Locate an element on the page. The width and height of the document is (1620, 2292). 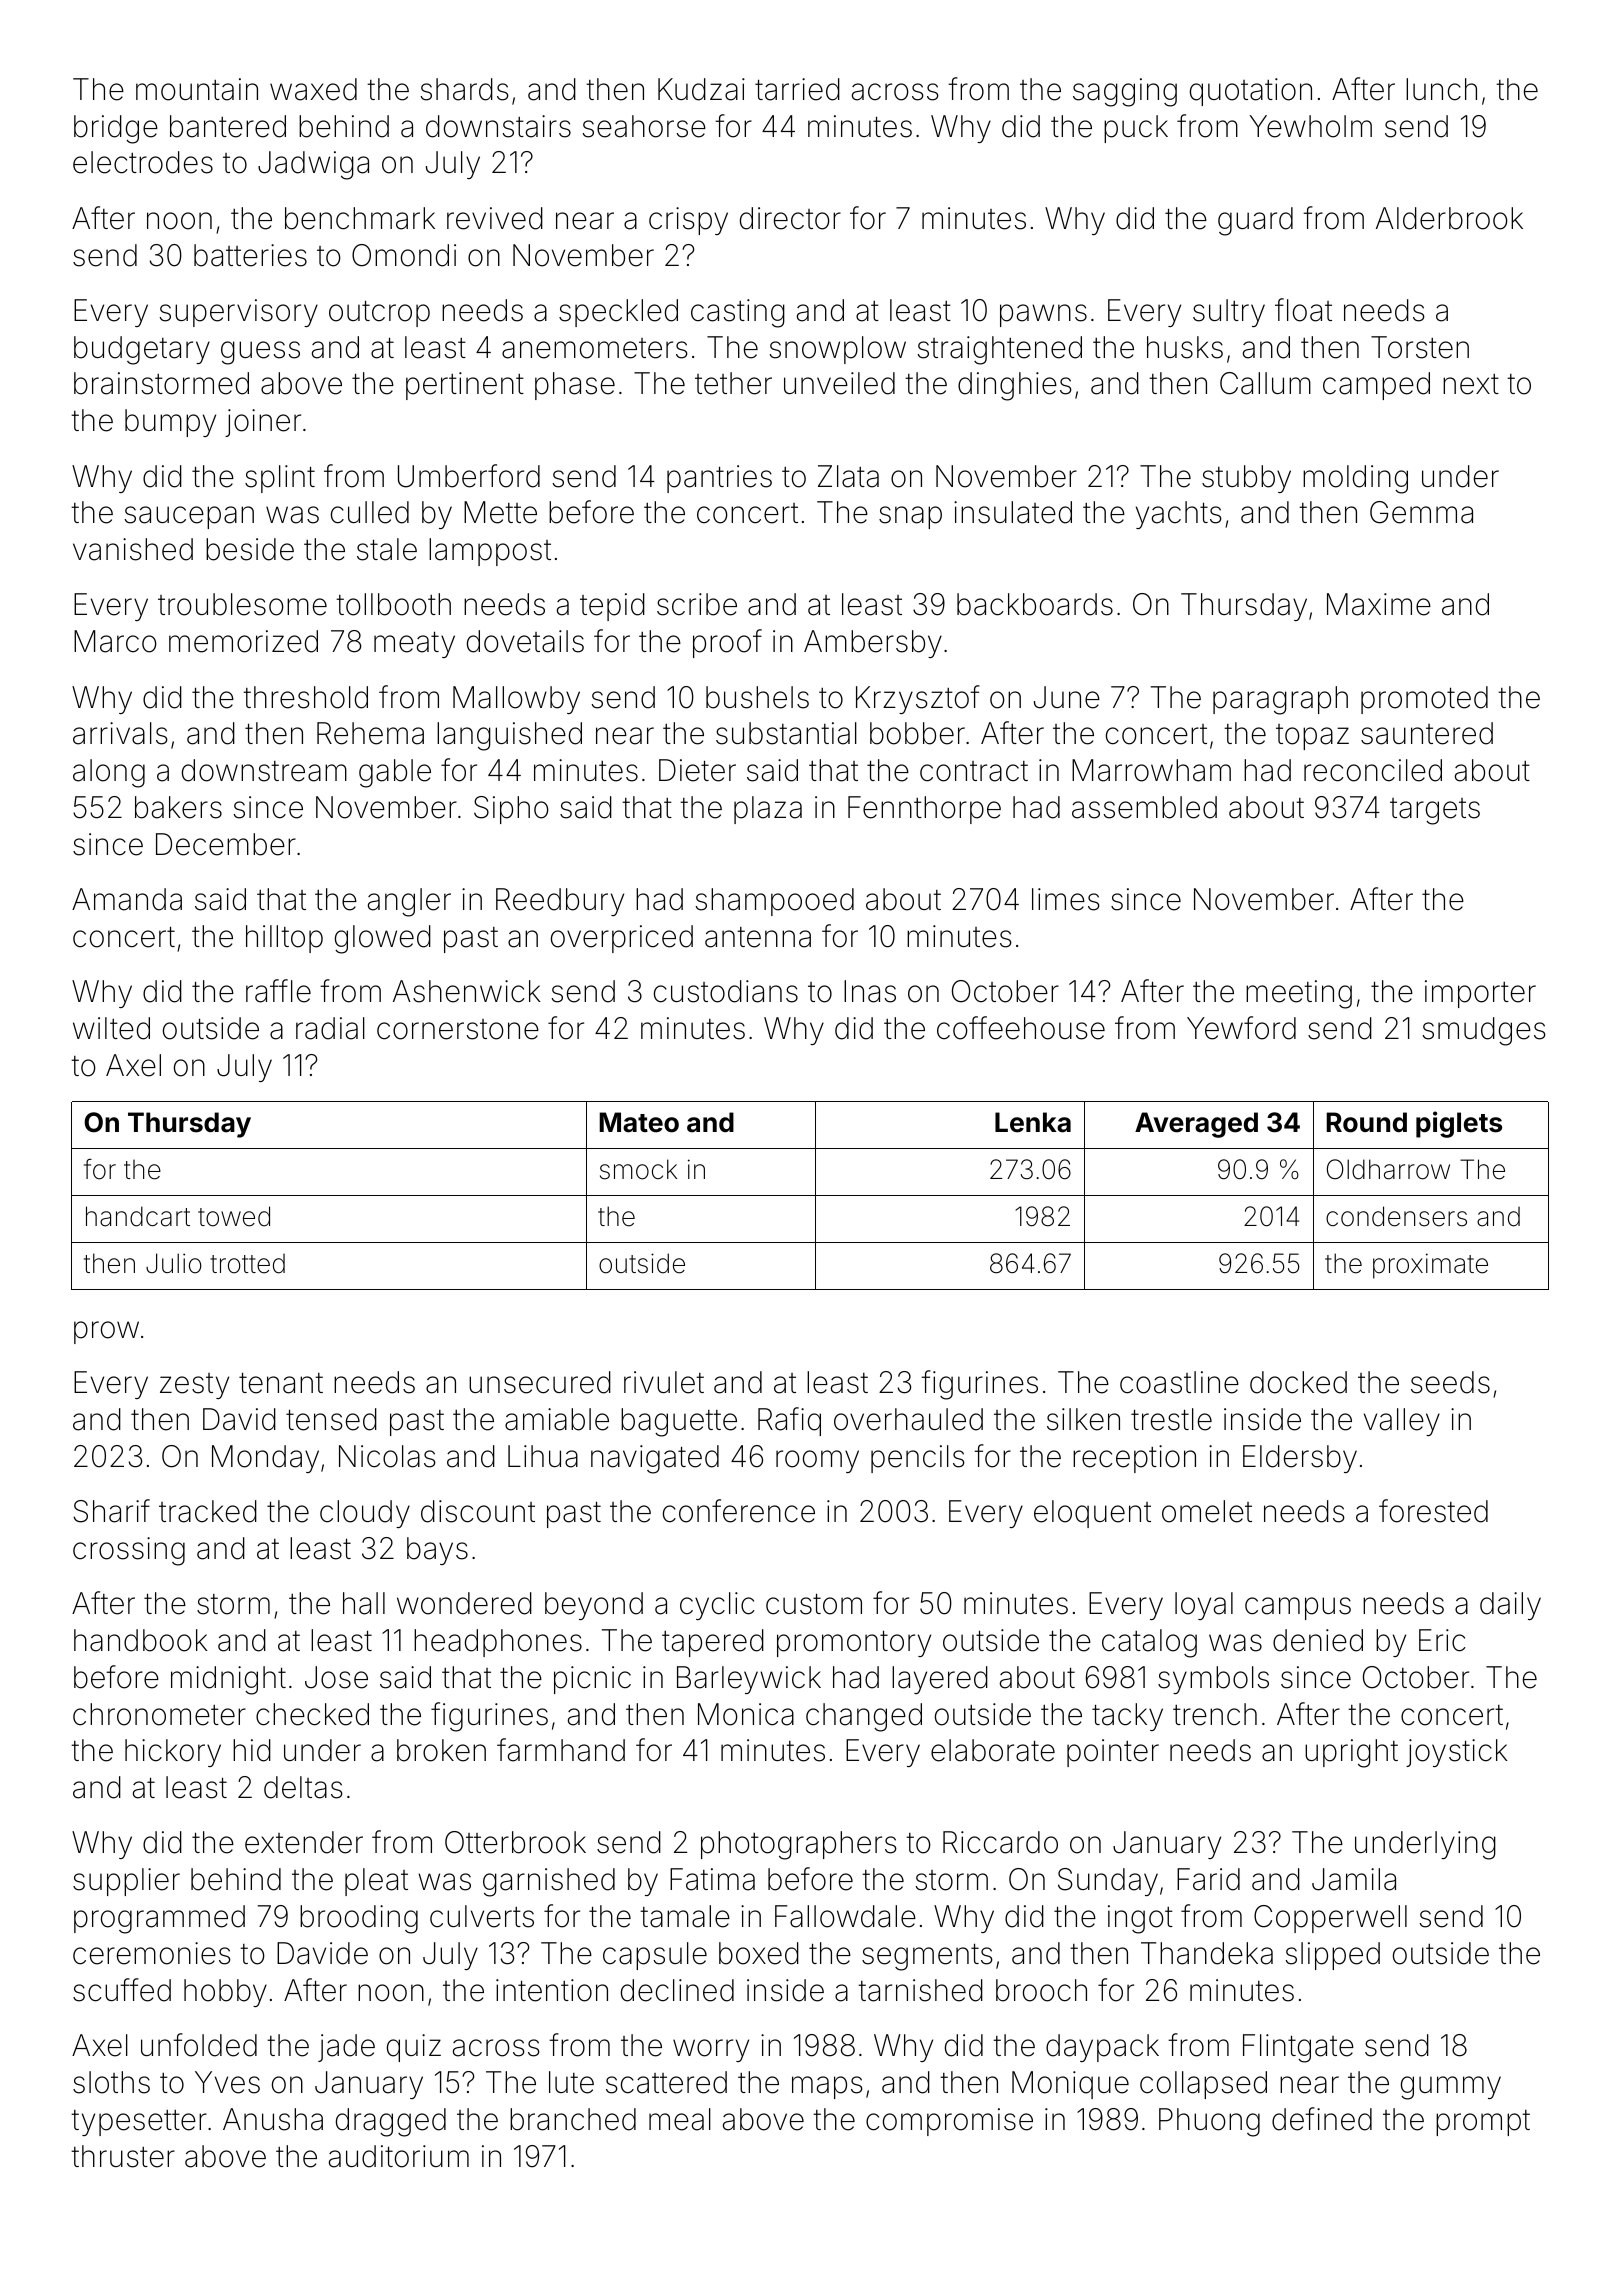
towed is located at coordinates (234, 1216).
